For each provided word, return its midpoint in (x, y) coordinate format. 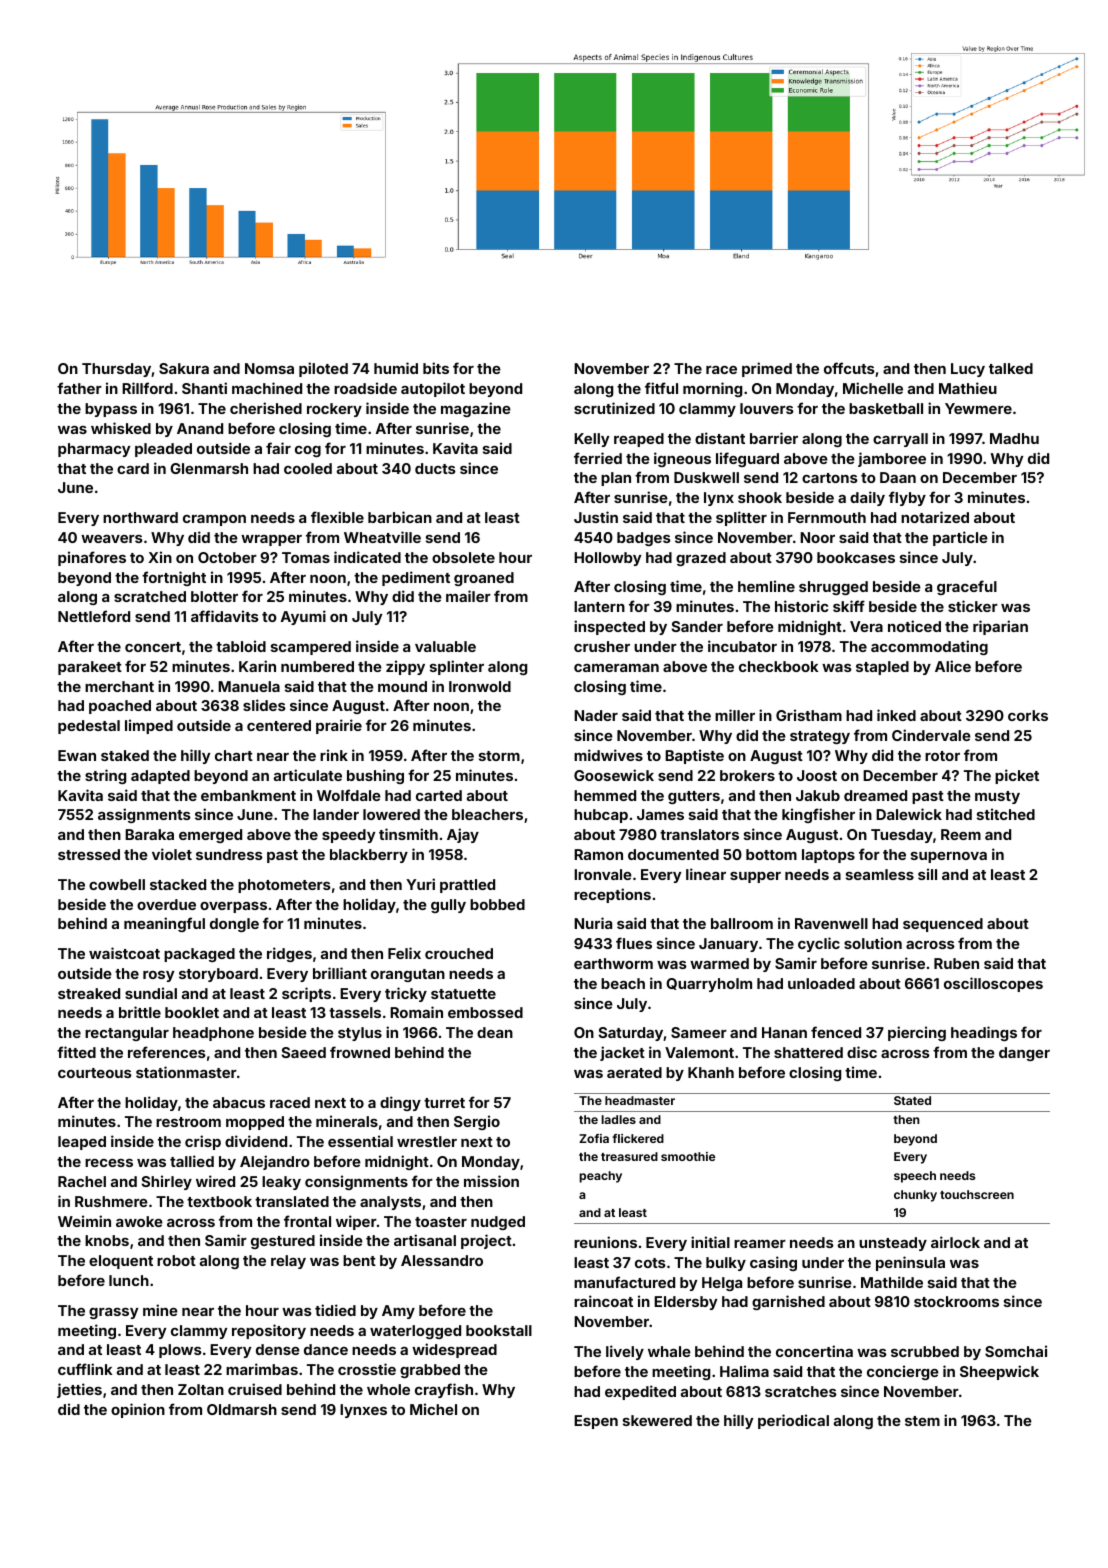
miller (735, 715)
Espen (596, 1422)
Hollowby (608, 559)
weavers (112, 539)
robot (176, 1260)
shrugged (833, 588)
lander (336, 814)
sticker (973, 606)
